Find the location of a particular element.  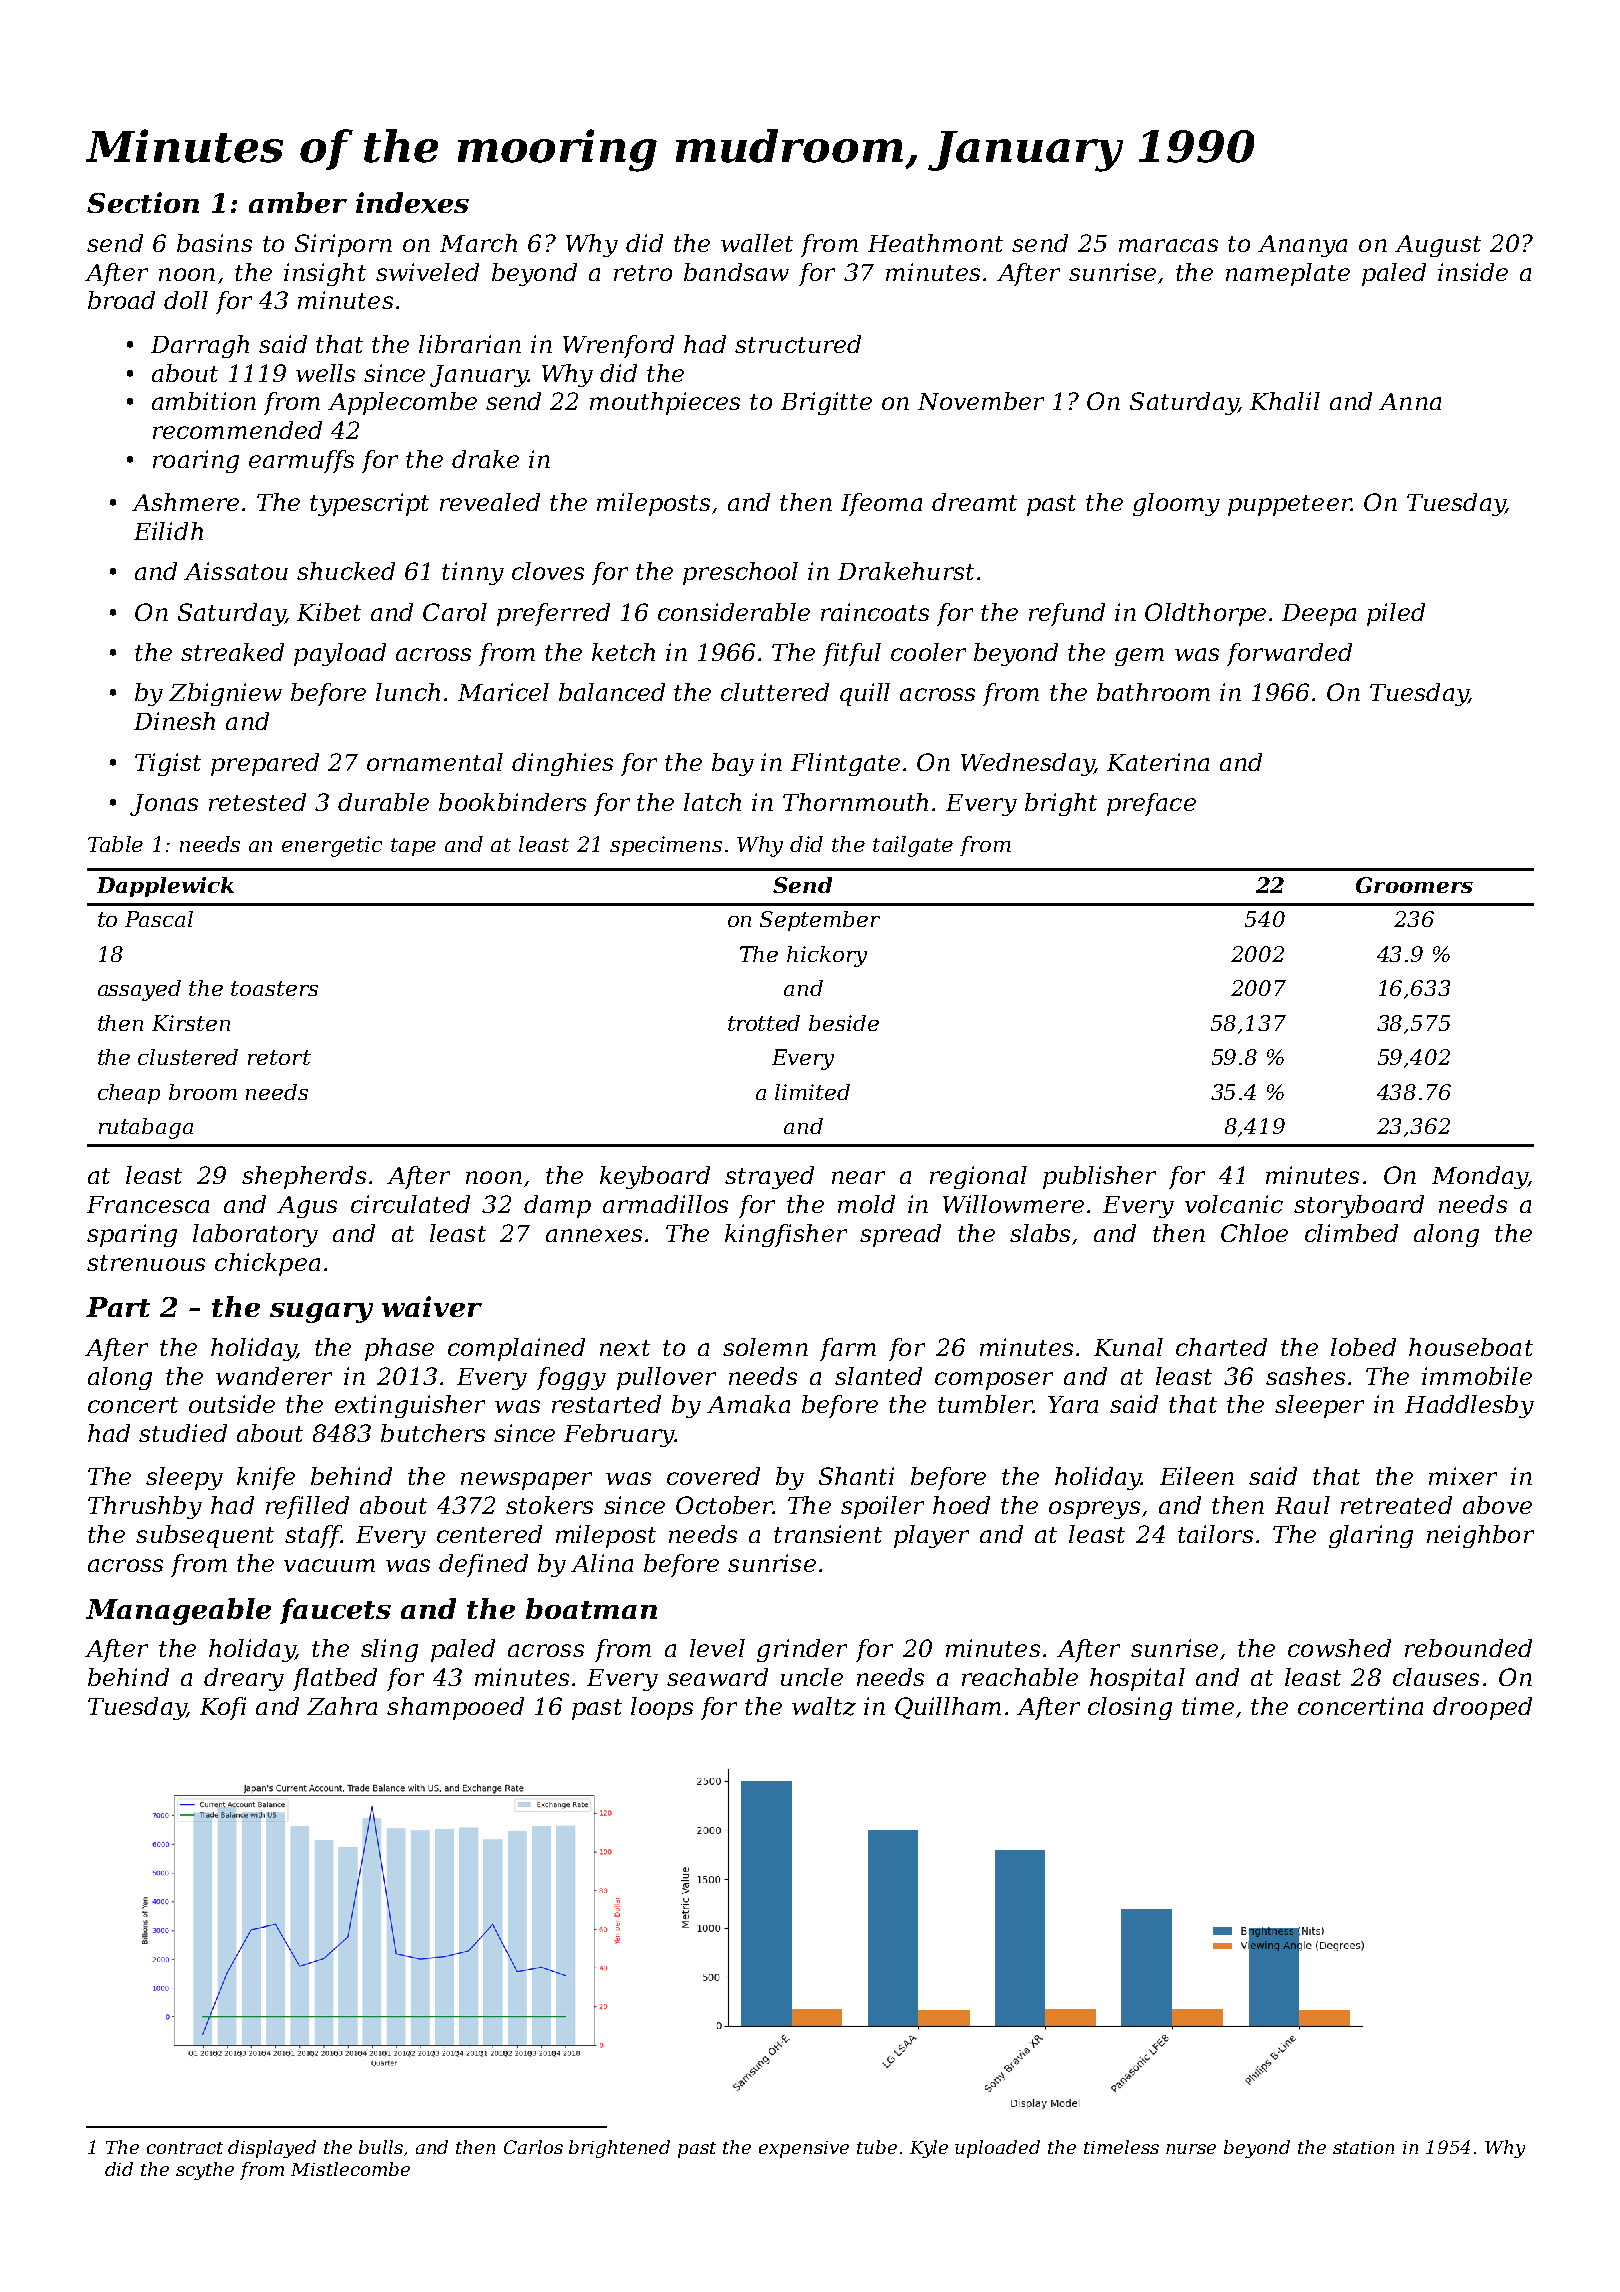

spoiler is located at coordinates (882, 1507).
